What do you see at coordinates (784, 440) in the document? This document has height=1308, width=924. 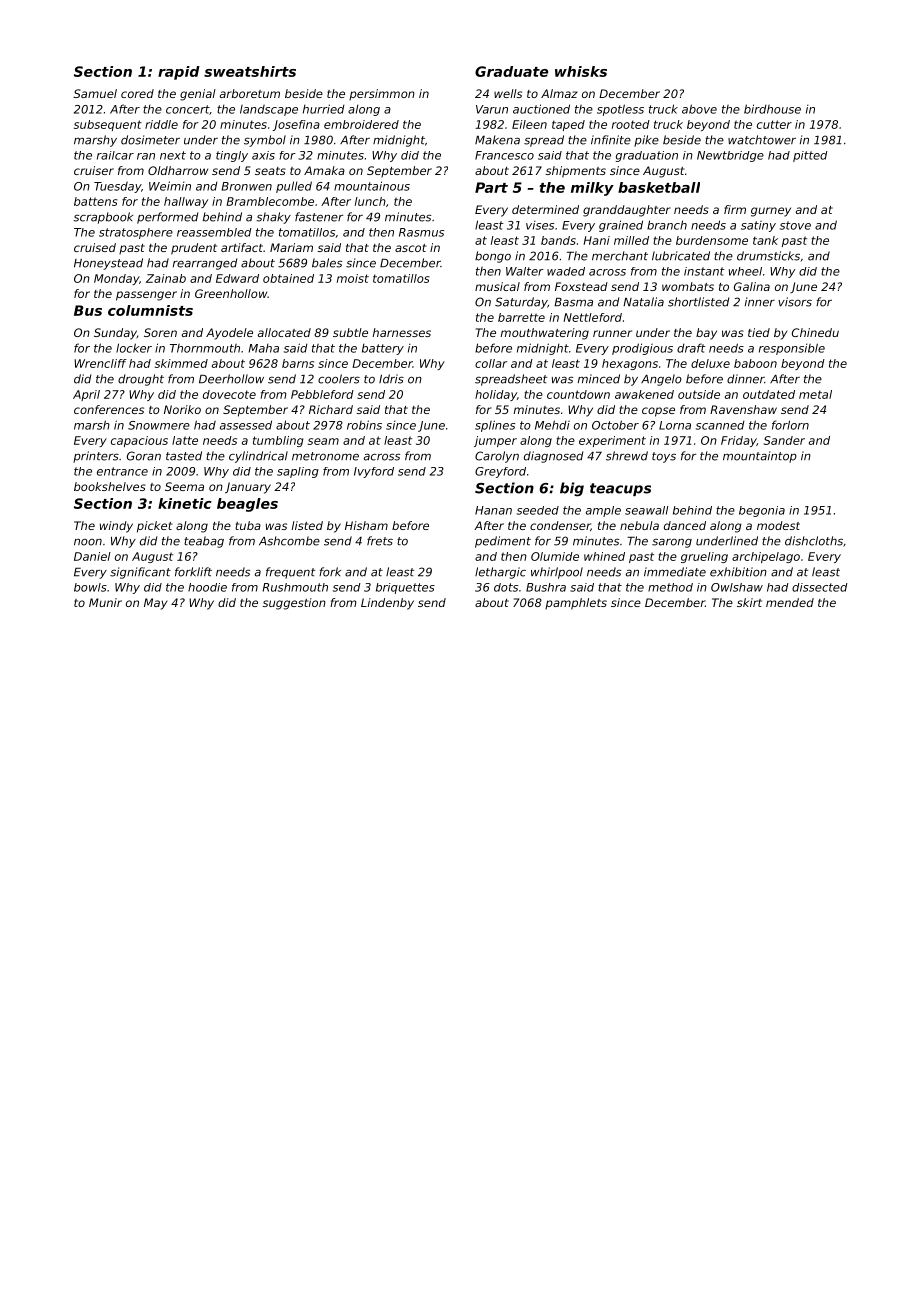 I see `Sander` at bounding box center [784, 440].
